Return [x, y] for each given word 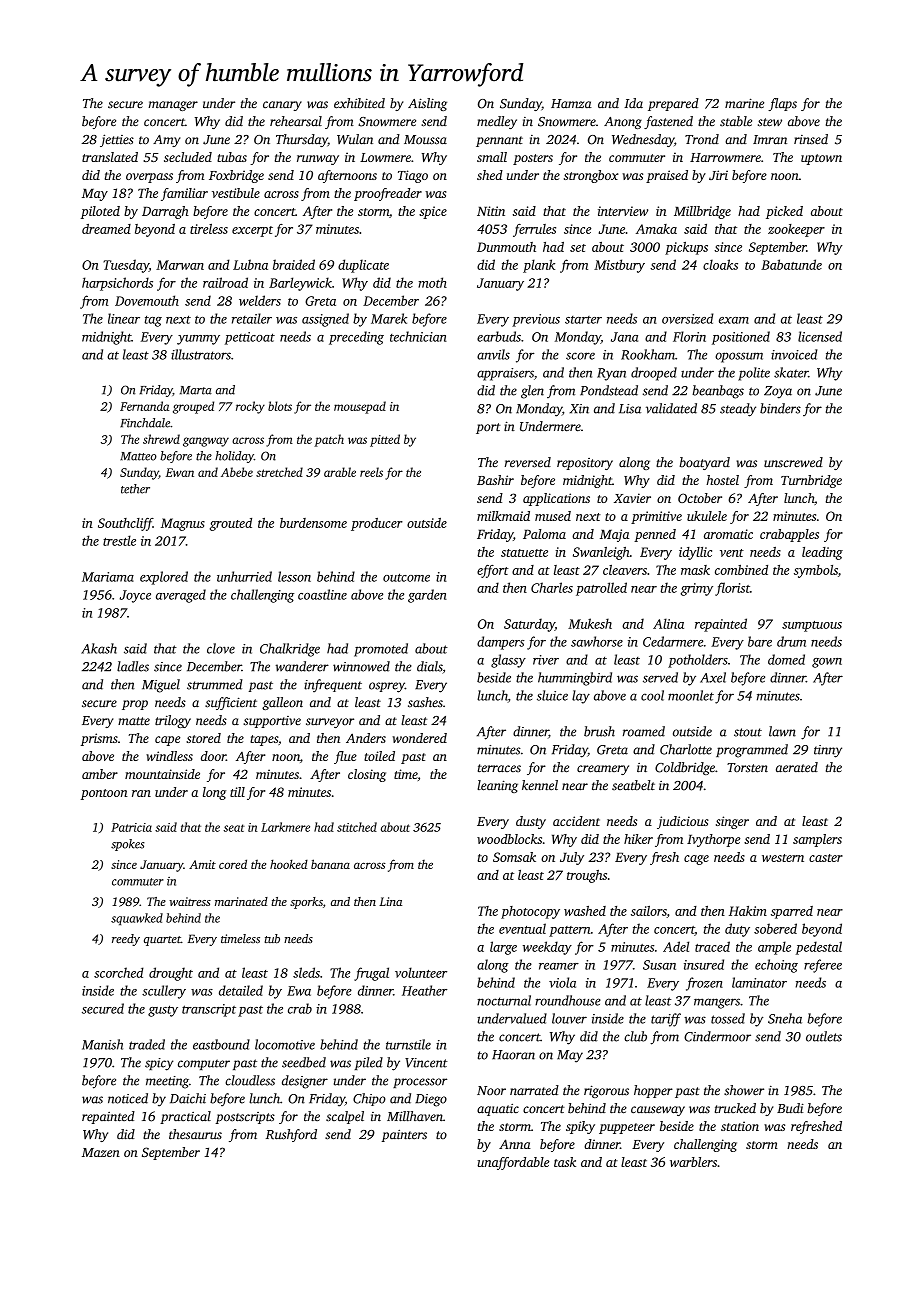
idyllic [695, 553]
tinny [828, 751]
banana [330, 864]
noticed [128, 1098]
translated [110, 157]
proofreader [388, 194]
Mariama [108, 577]
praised [667, 176]
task [565, 1162]
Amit [202, 864]
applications [556, 499]
